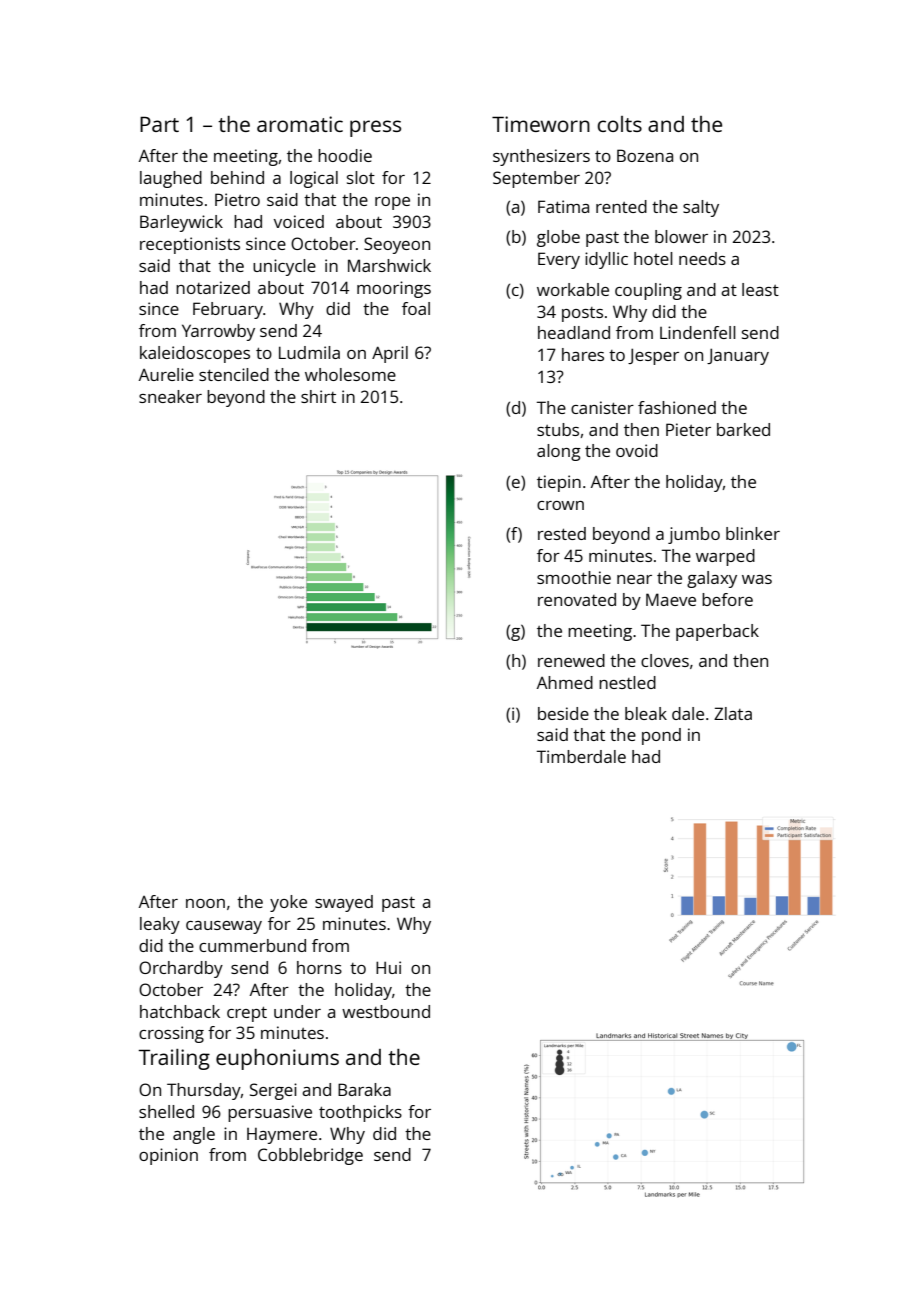 The height and width of the page is (1311, 924). What do you see at coordinates (559, 483) in the page?
I see `tiepin` at bounding box center [559, 483].
